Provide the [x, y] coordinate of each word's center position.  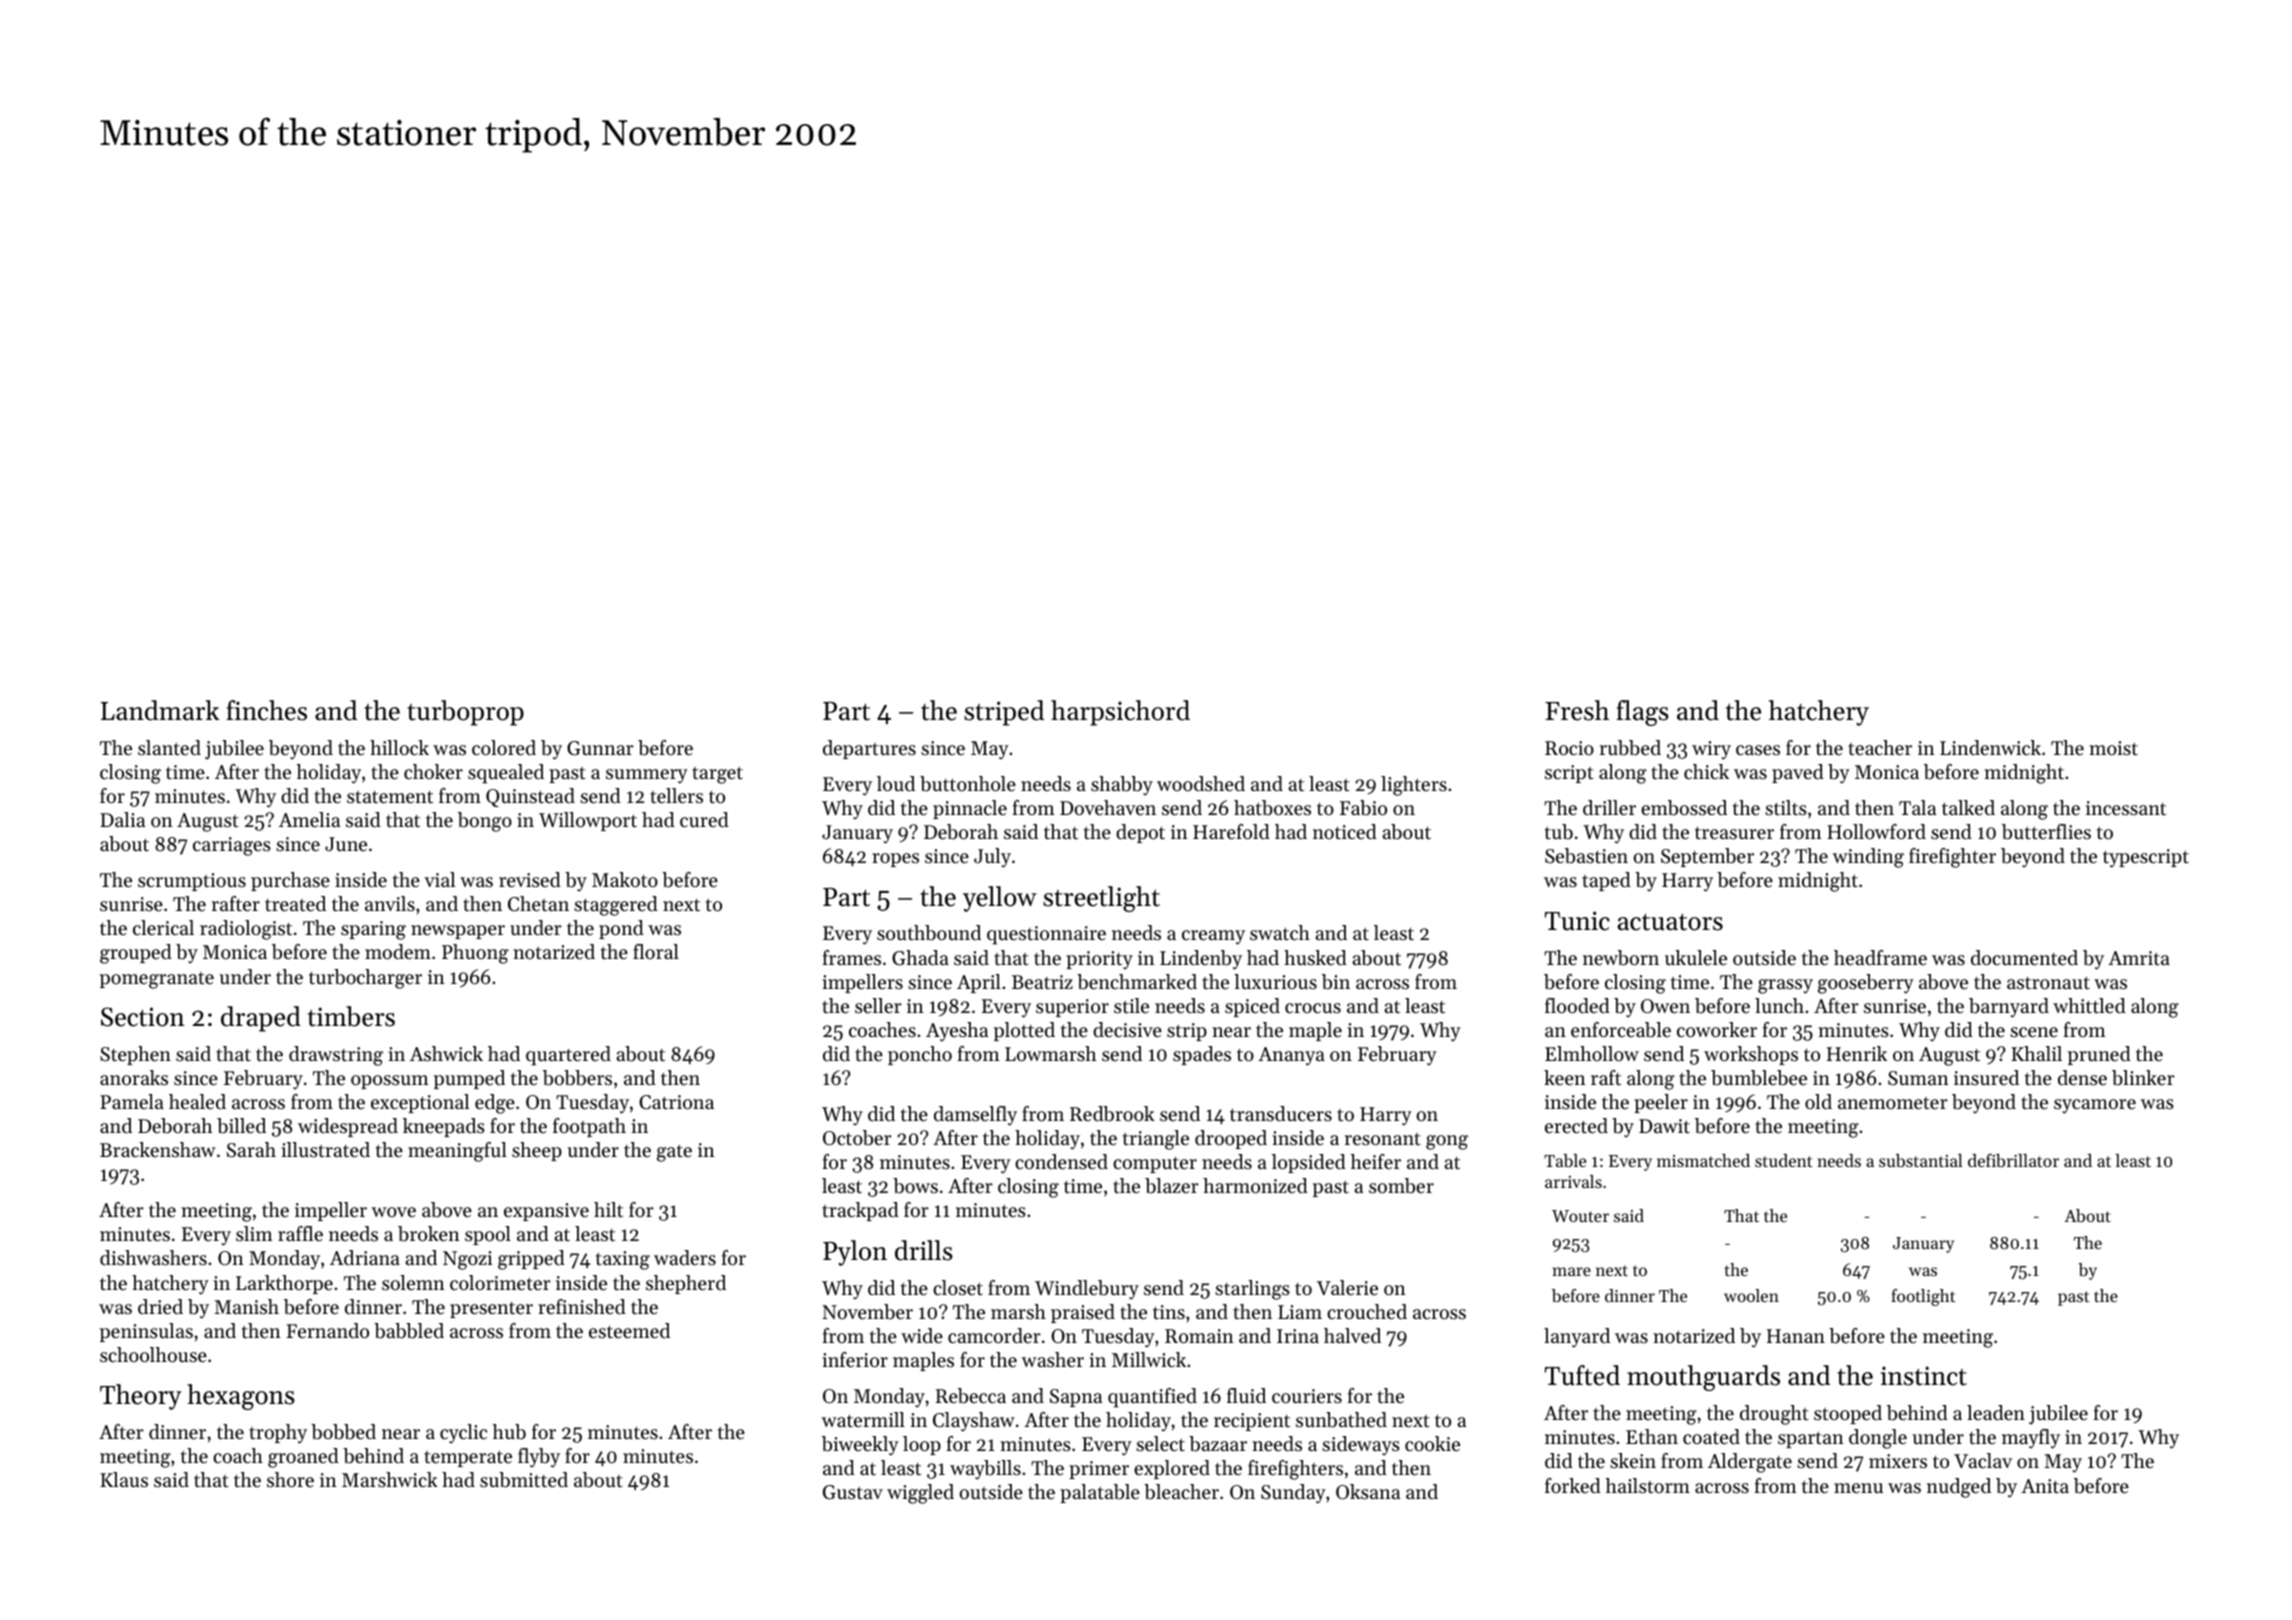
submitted [524, 1480]
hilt [608, 1210]
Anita [2045, 1486]
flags [1642, 713]
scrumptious [192, 882]
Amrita [2139, 958]
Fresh [1577, 710]
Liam [1300, 1312]
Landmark [160, 710]
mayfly [2031, 1439]
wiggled [920, 1494]
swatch [1280, 933]
